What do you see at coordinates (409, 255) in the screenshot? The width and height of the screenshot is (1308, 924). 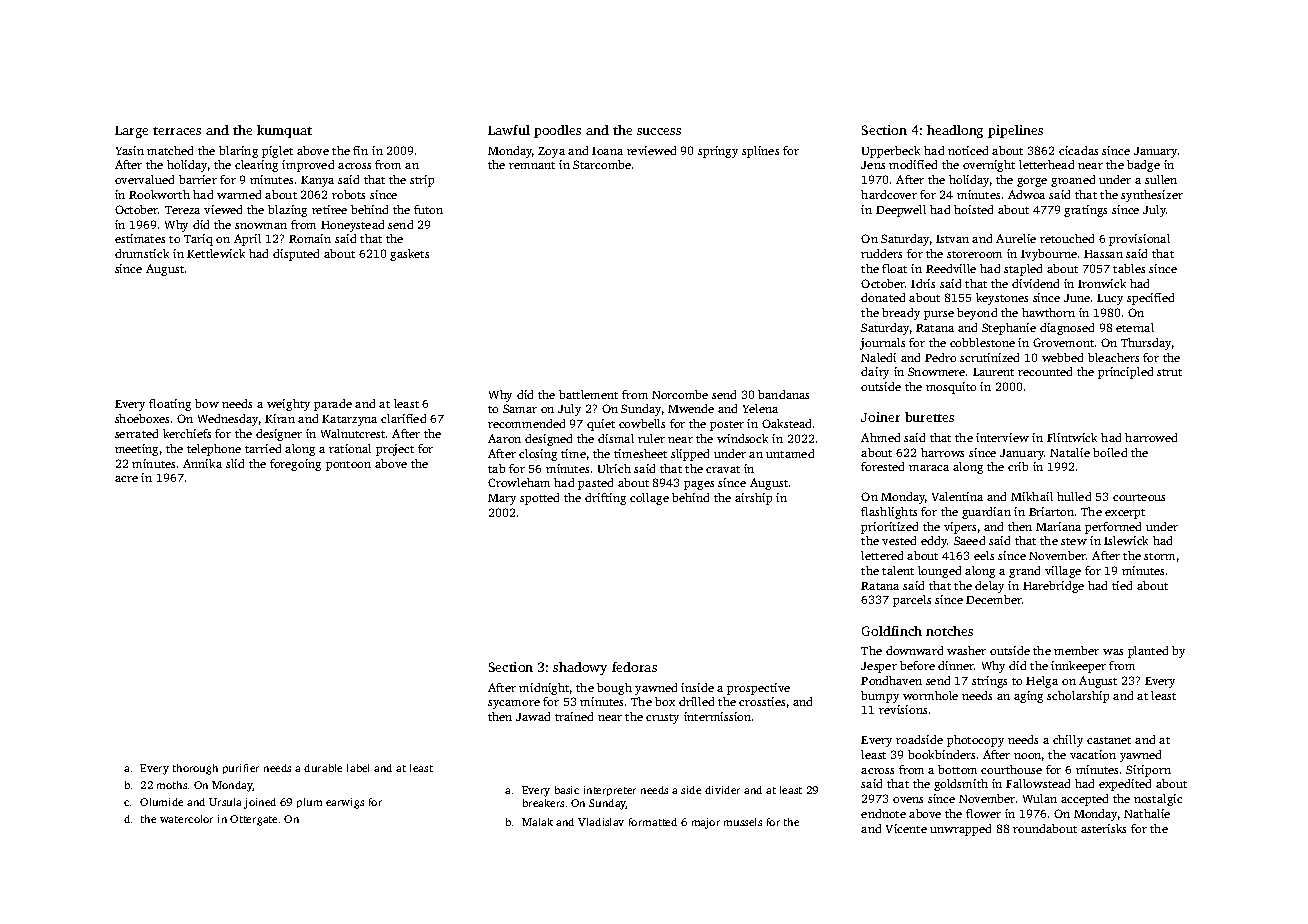 I see `gaskets` at bounding box center [409, 255].
